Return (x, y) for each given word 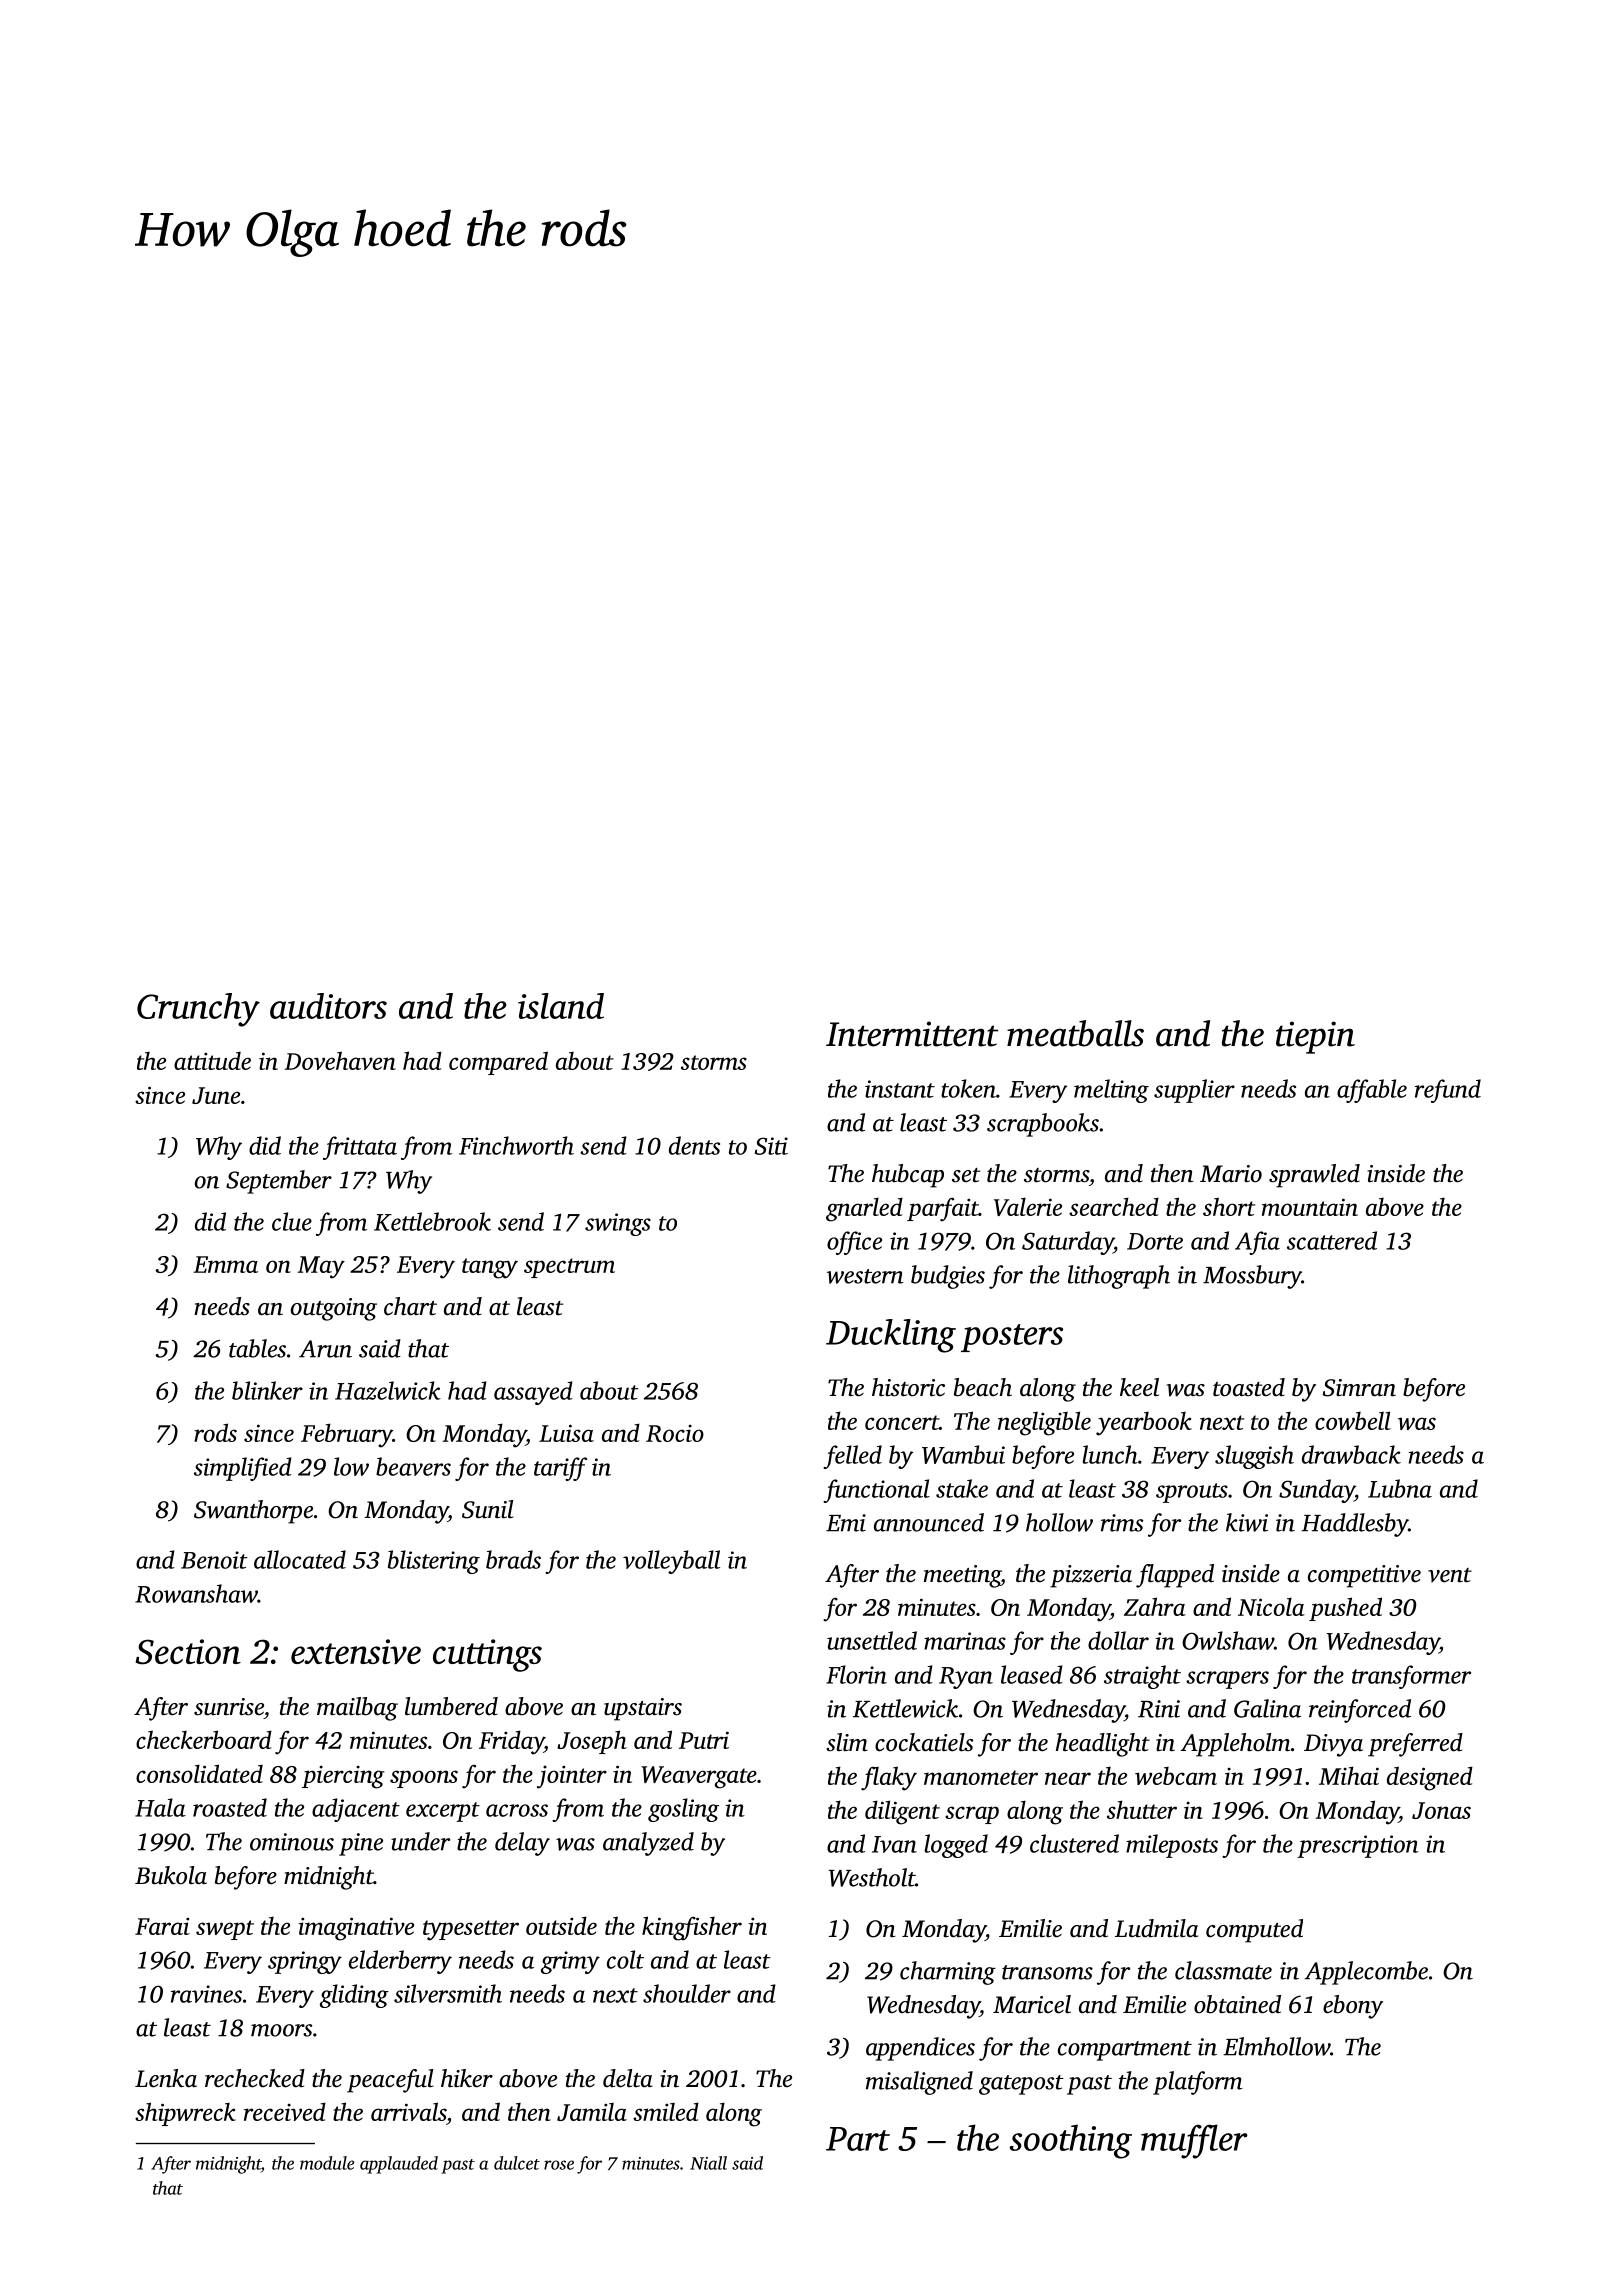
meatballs (1075, 1033)
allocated (300, 1559)
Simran (1359, 1388)
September (279, 1182)
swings (618, 1224)
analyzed (648, 1844)
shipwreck (185, 2114)
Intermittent (912, 1034)
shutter (1142, 1809)
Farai (162, 1926)
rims (1122, 1523)
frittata (360, 1148)
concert (902, 1422)
